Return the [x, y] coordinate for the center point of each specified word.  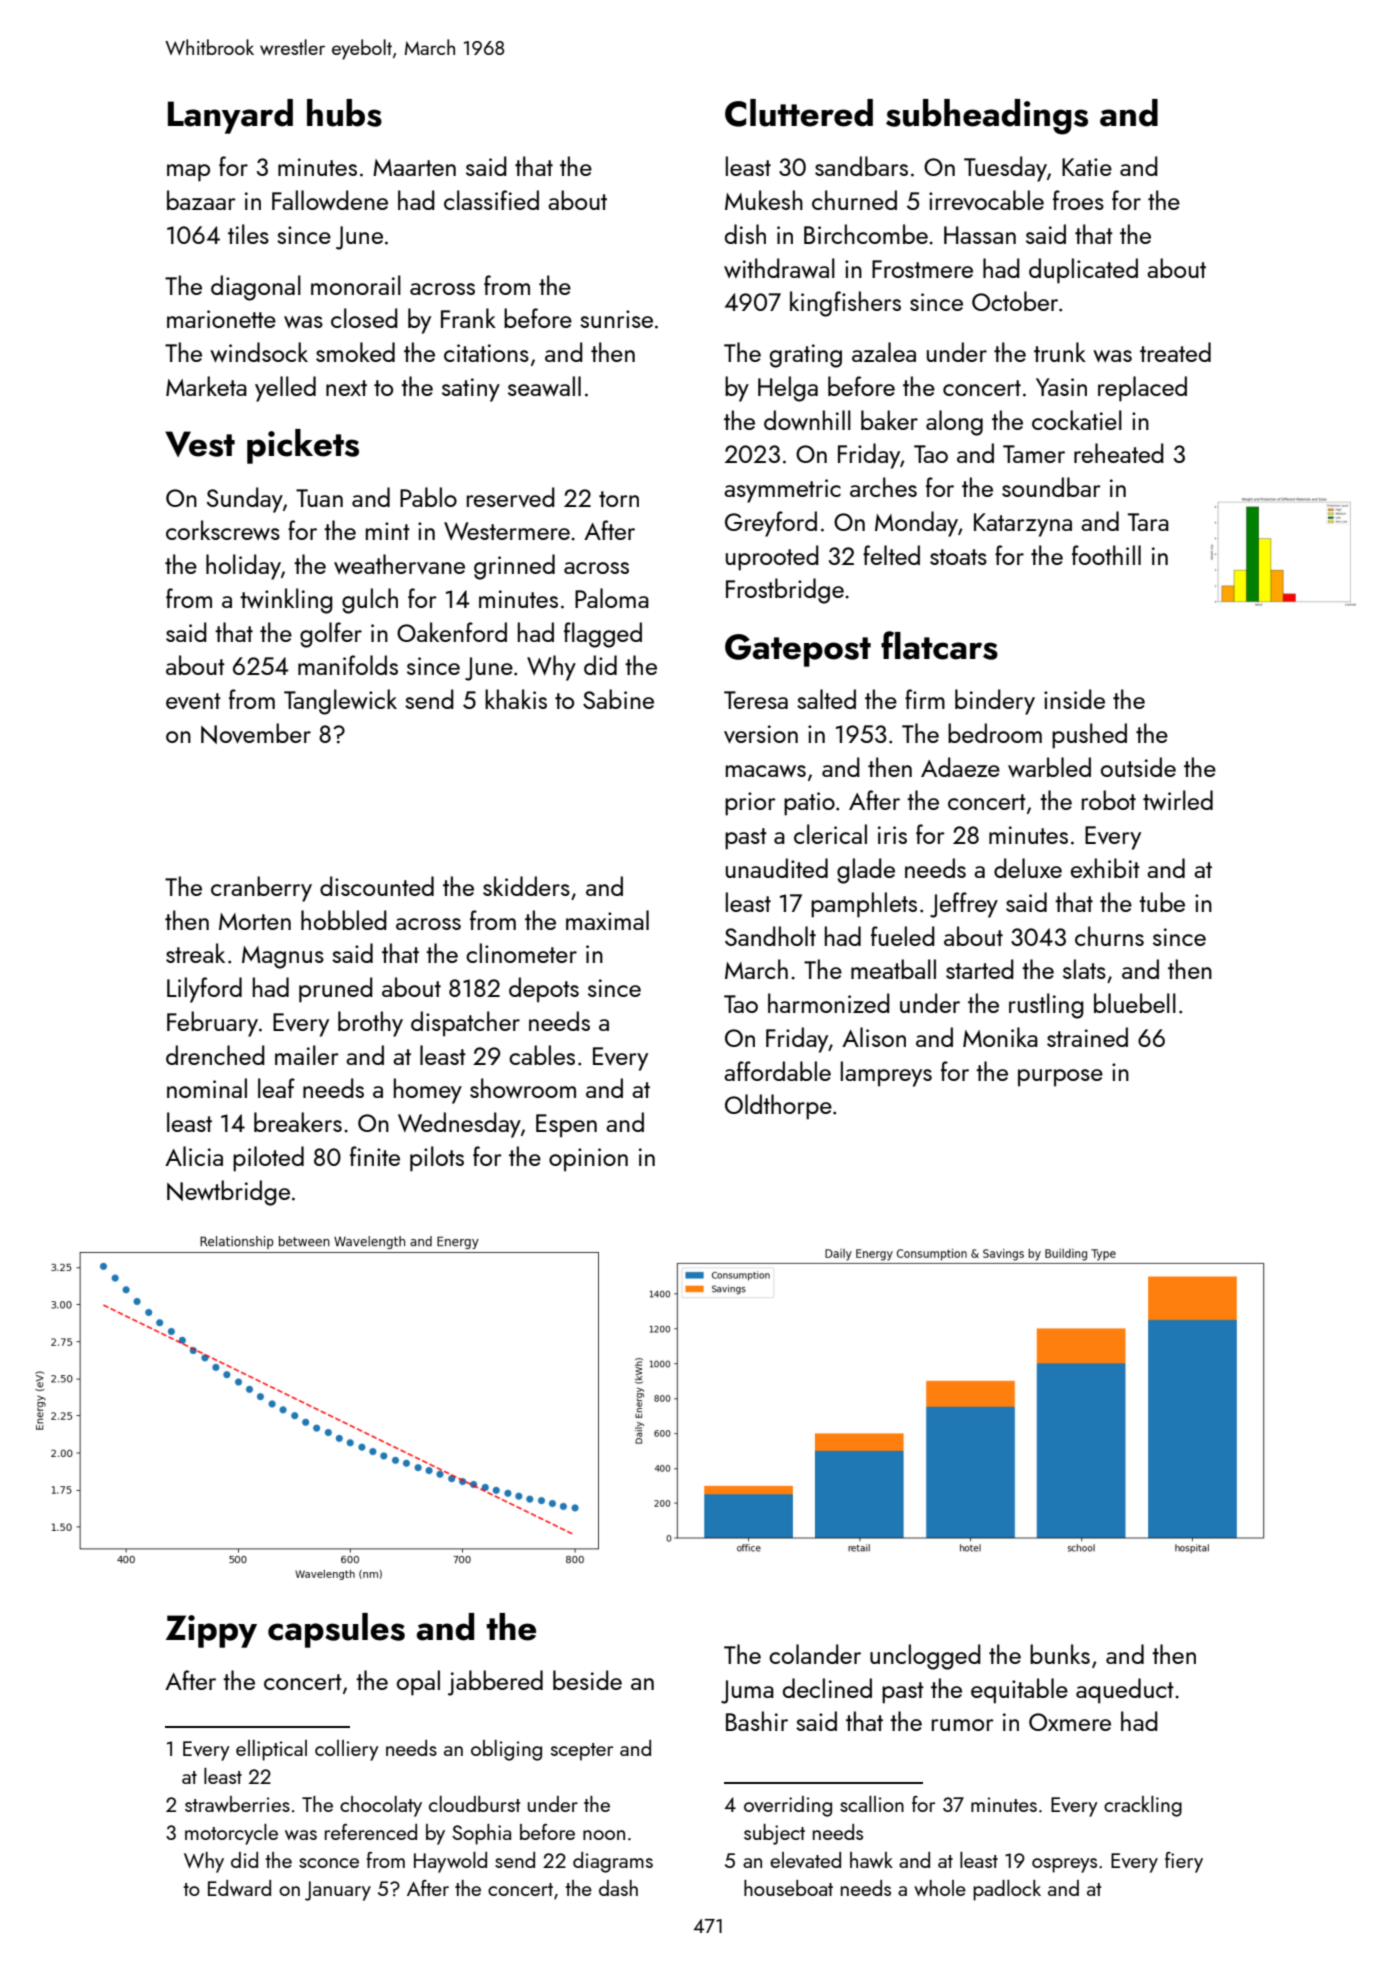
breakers [298, 1122]
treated [1175, 352]
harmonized [829, 1003]
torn [619, 499]
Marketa [206, 386]
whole [940, 1888]
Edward [239, 1888]
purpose [1060, 1078]
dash [618, 1888]
